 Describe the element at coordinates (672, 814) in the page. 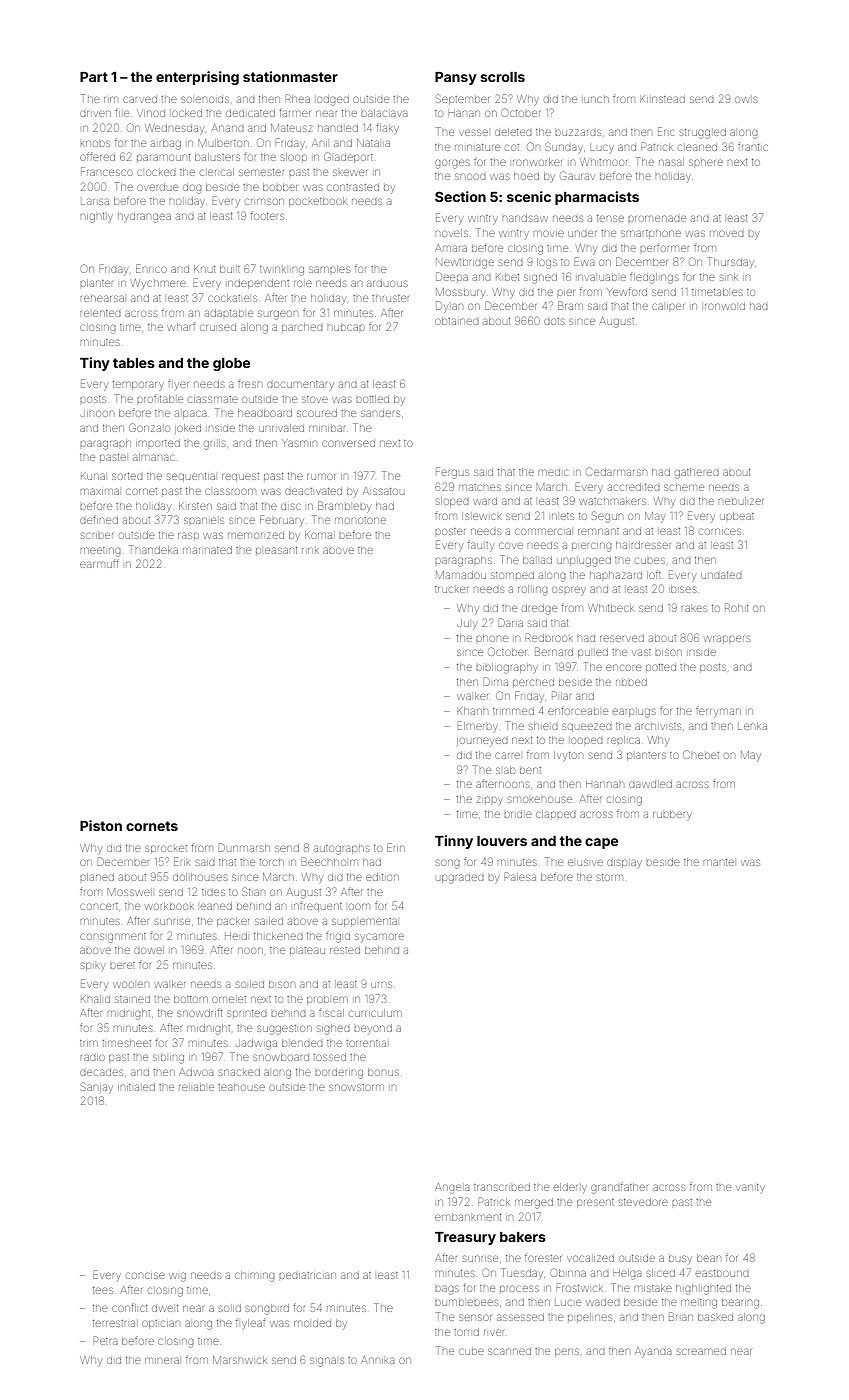

I see `rubbery` at that location.
